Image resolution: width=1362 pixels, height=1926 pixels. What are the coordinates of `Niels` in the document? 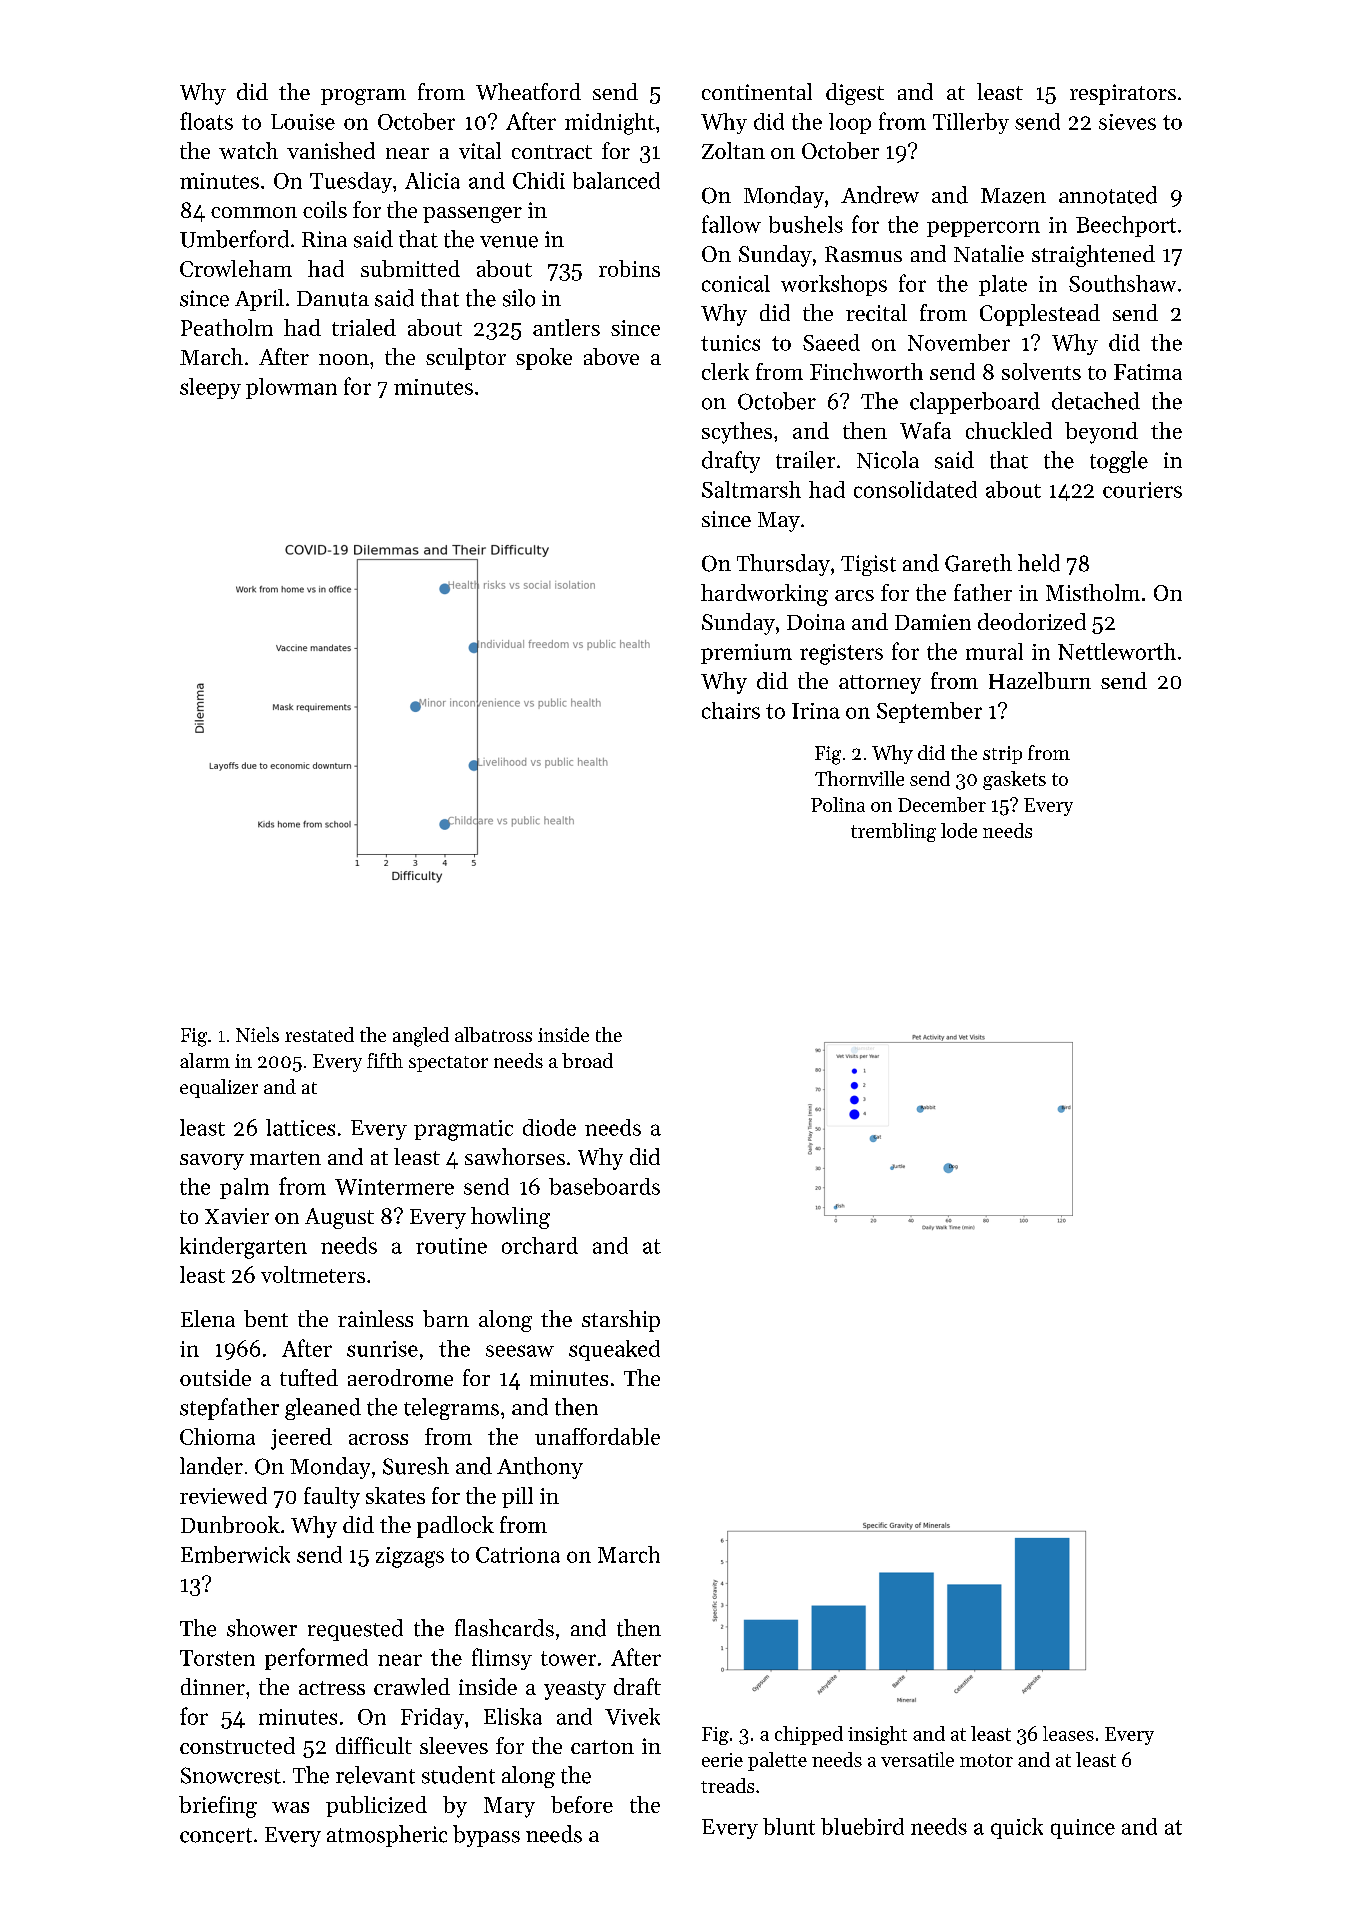 It's located at (257, 1034).
